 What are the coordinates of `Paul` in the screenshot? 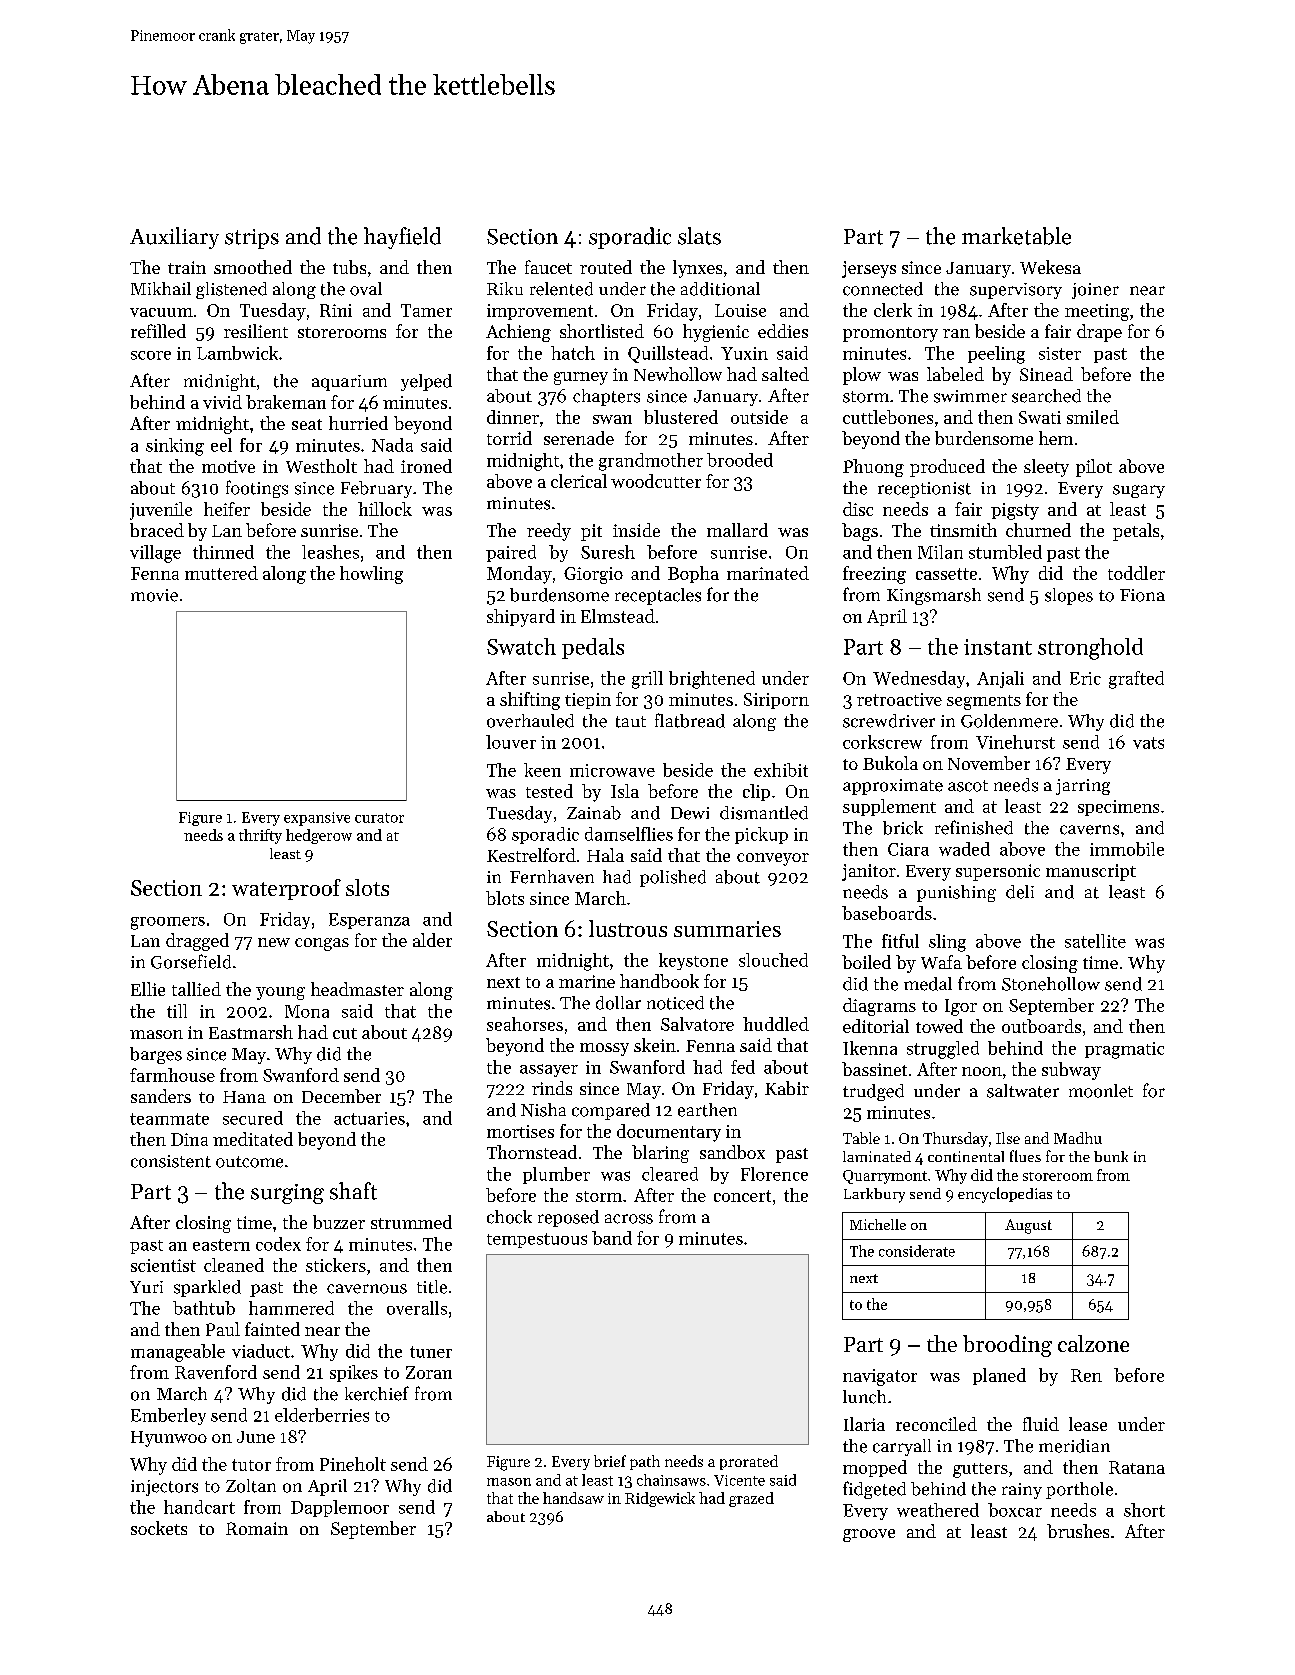 It's located at (223, 1329).
